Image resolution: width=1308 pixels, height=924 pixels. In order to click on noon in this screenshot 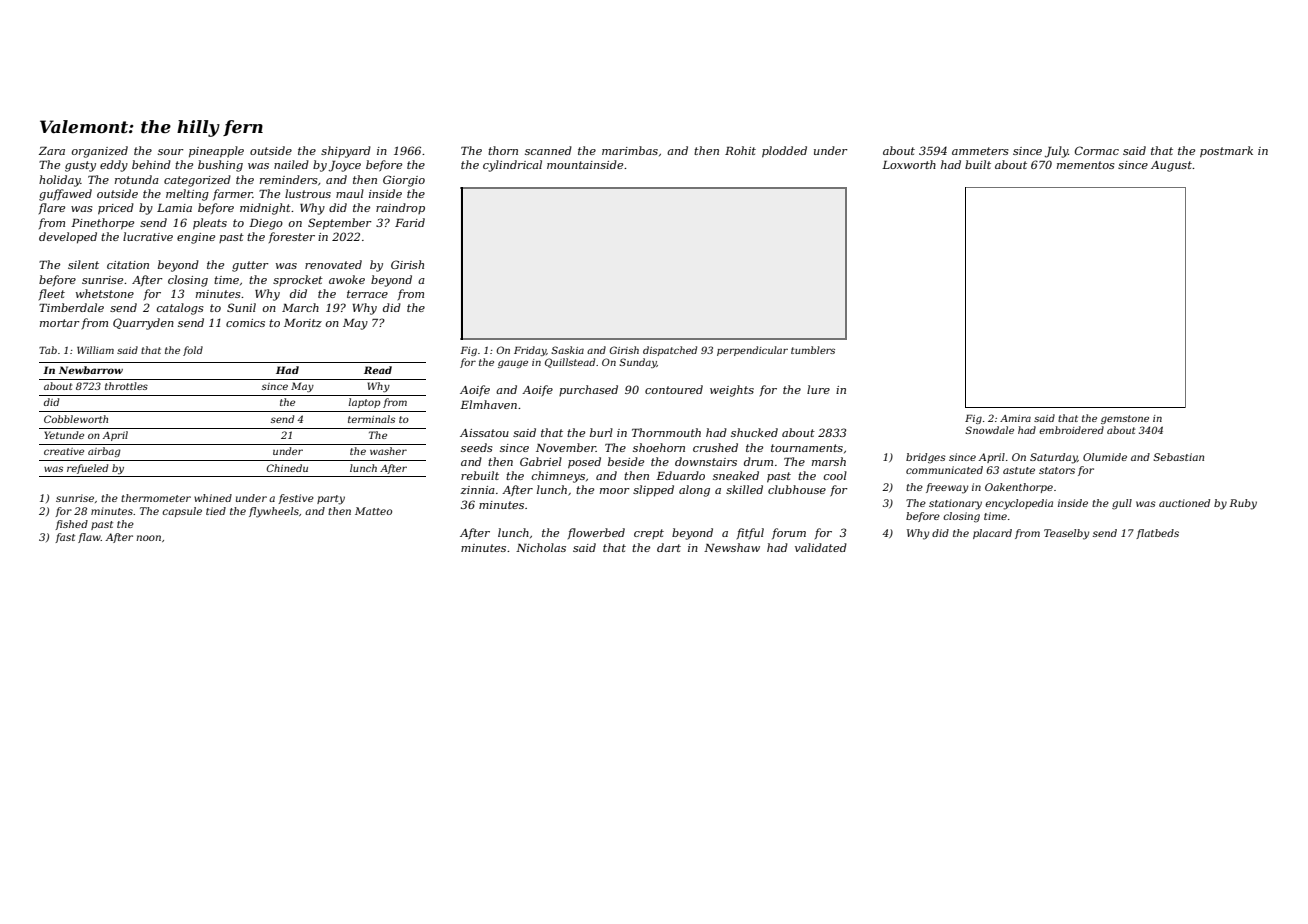, I will do `click(148, 538)`.
